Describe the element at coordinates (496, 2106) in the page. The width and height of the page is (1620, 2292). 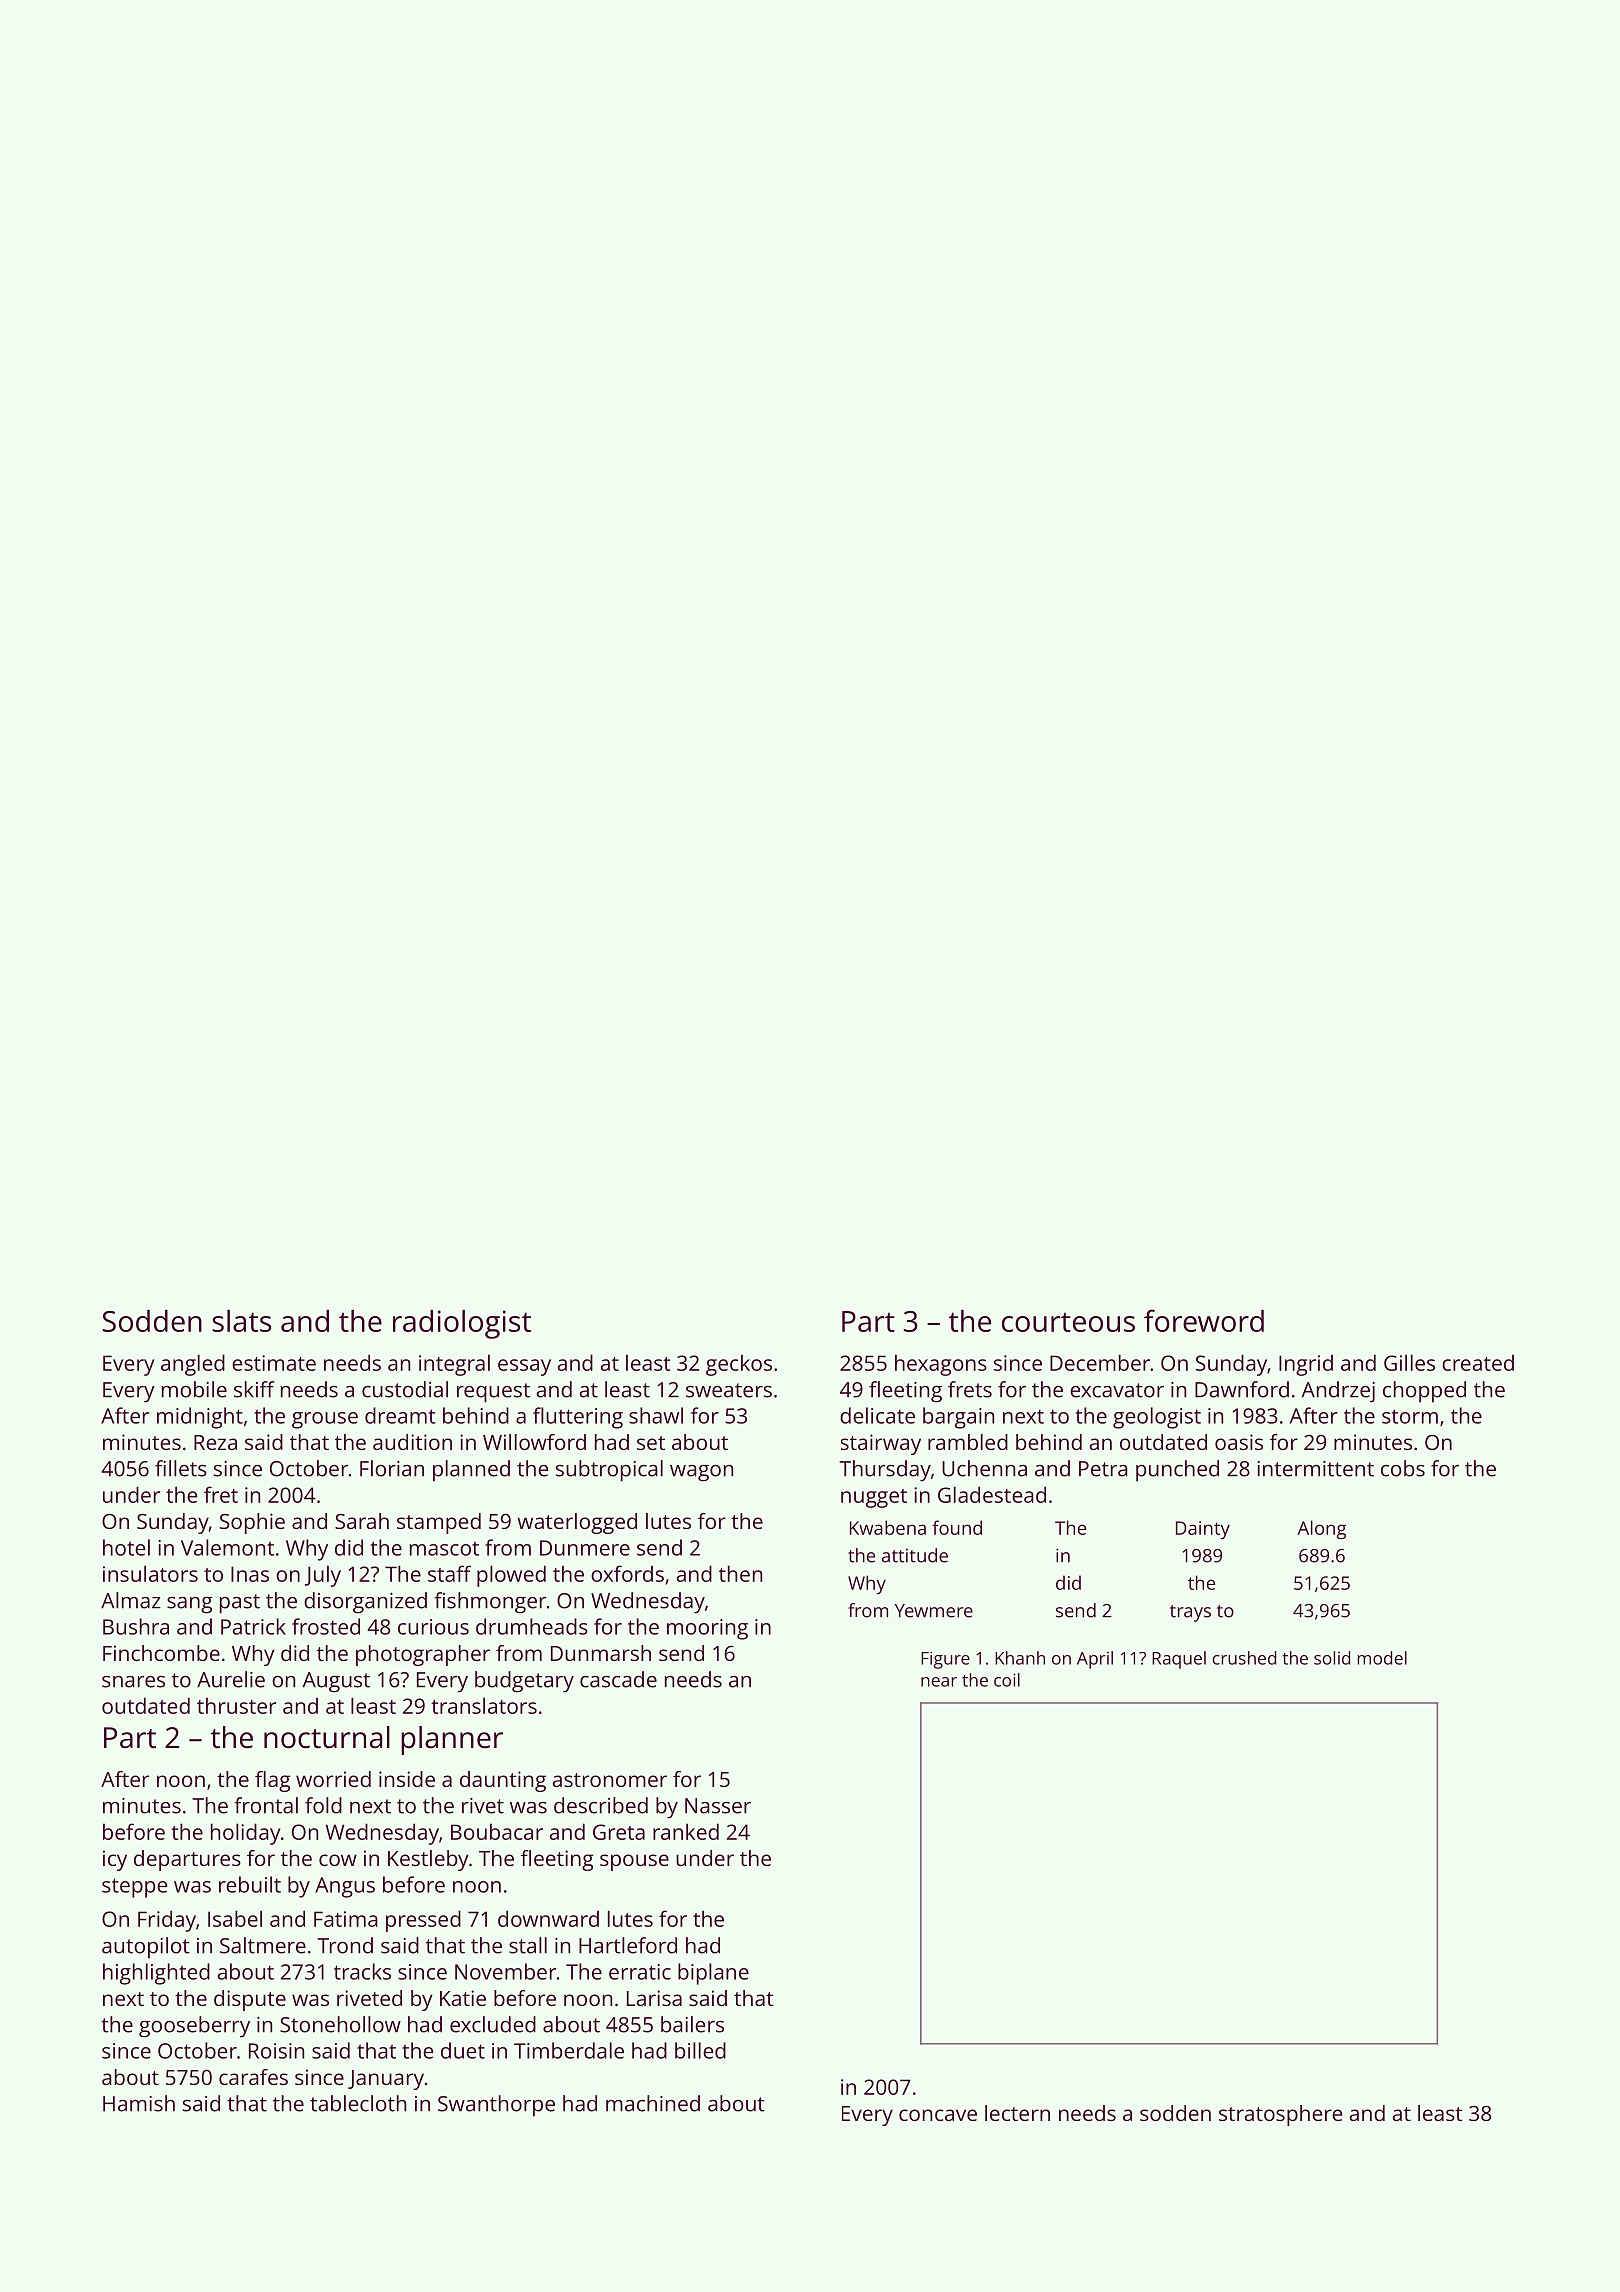
I see `Swanthorpe` at that location.
